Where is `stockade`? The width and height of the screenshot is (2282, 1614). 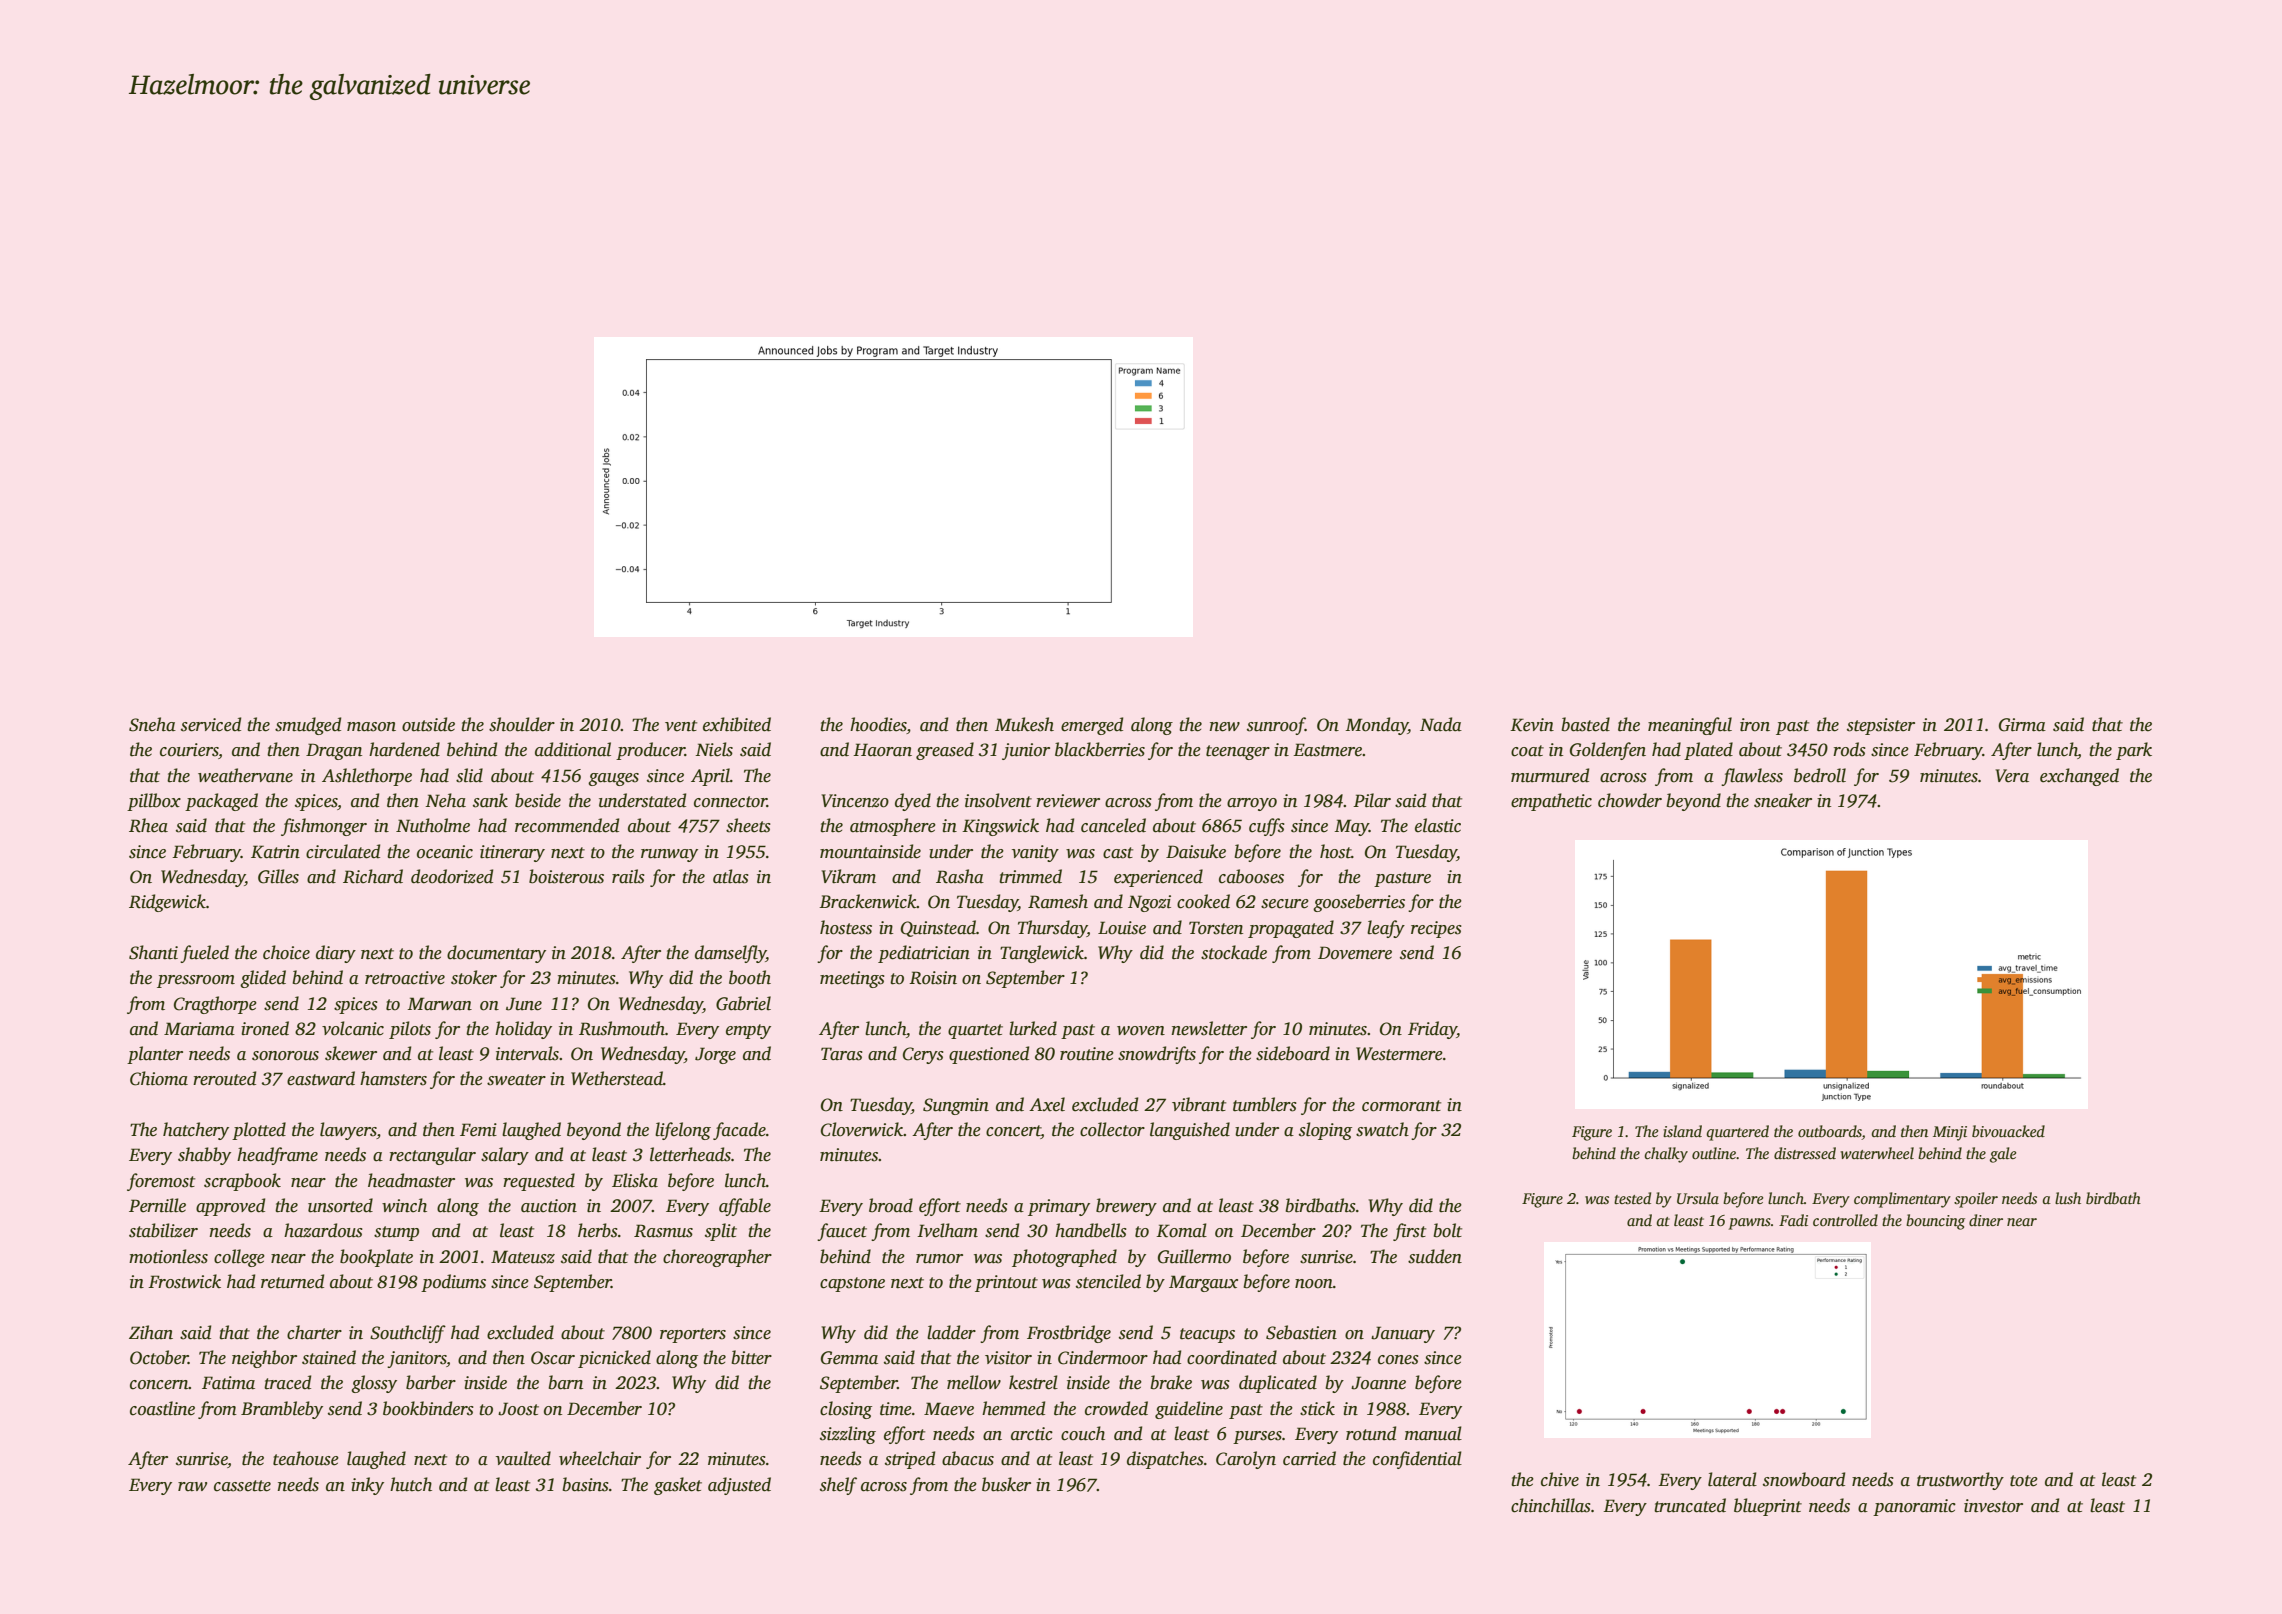
stockade is located at coordinates (1234, 952).
